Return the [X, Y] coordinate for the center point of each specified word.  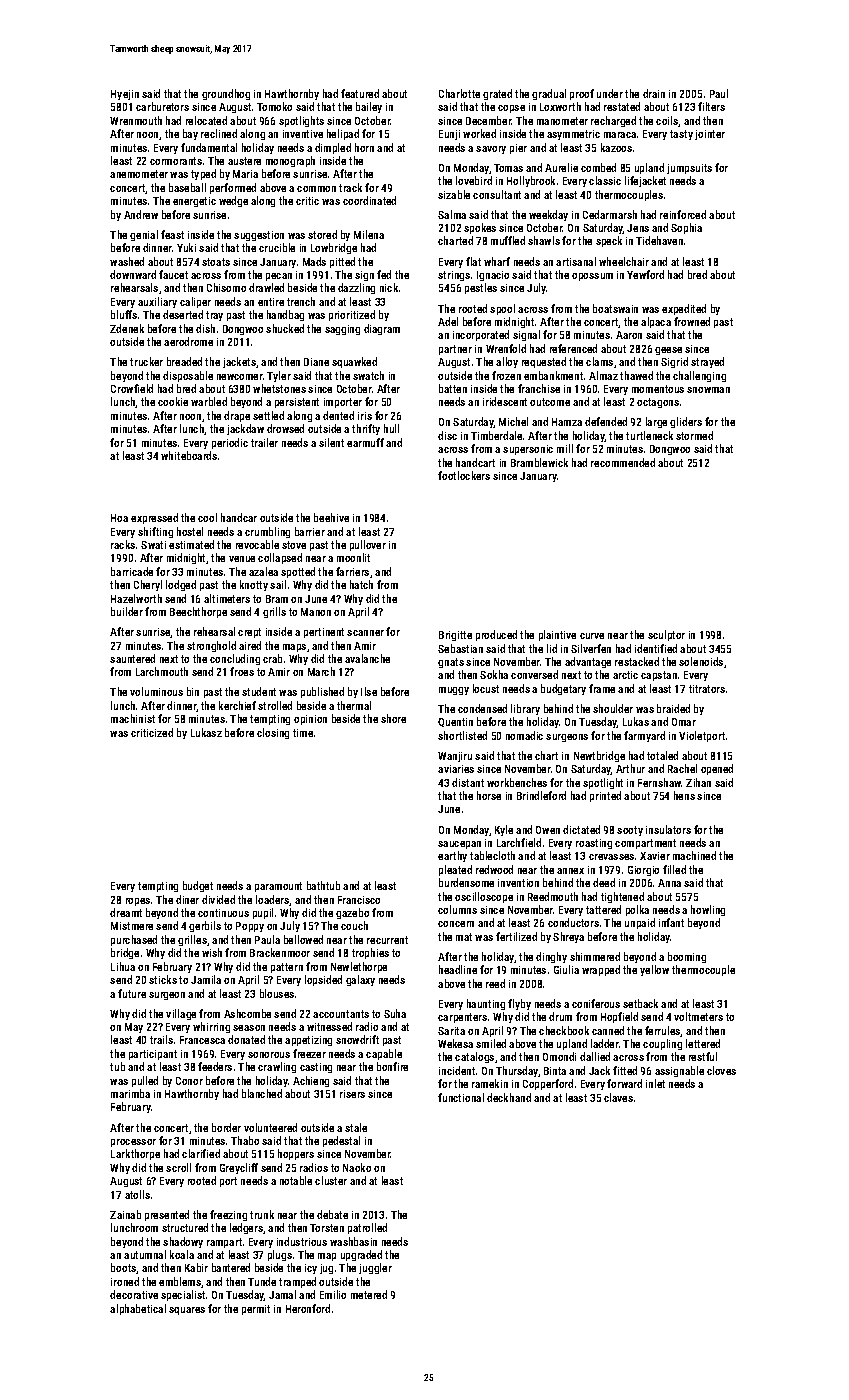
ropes [138, 902]
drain [654, 93]
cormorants [176, 161]
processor [133, 1143]
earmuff [365, 442]
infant [671, 922]
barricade [132, 571]
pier [518, 149]
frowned [692, 321]
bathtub [323, 885]
